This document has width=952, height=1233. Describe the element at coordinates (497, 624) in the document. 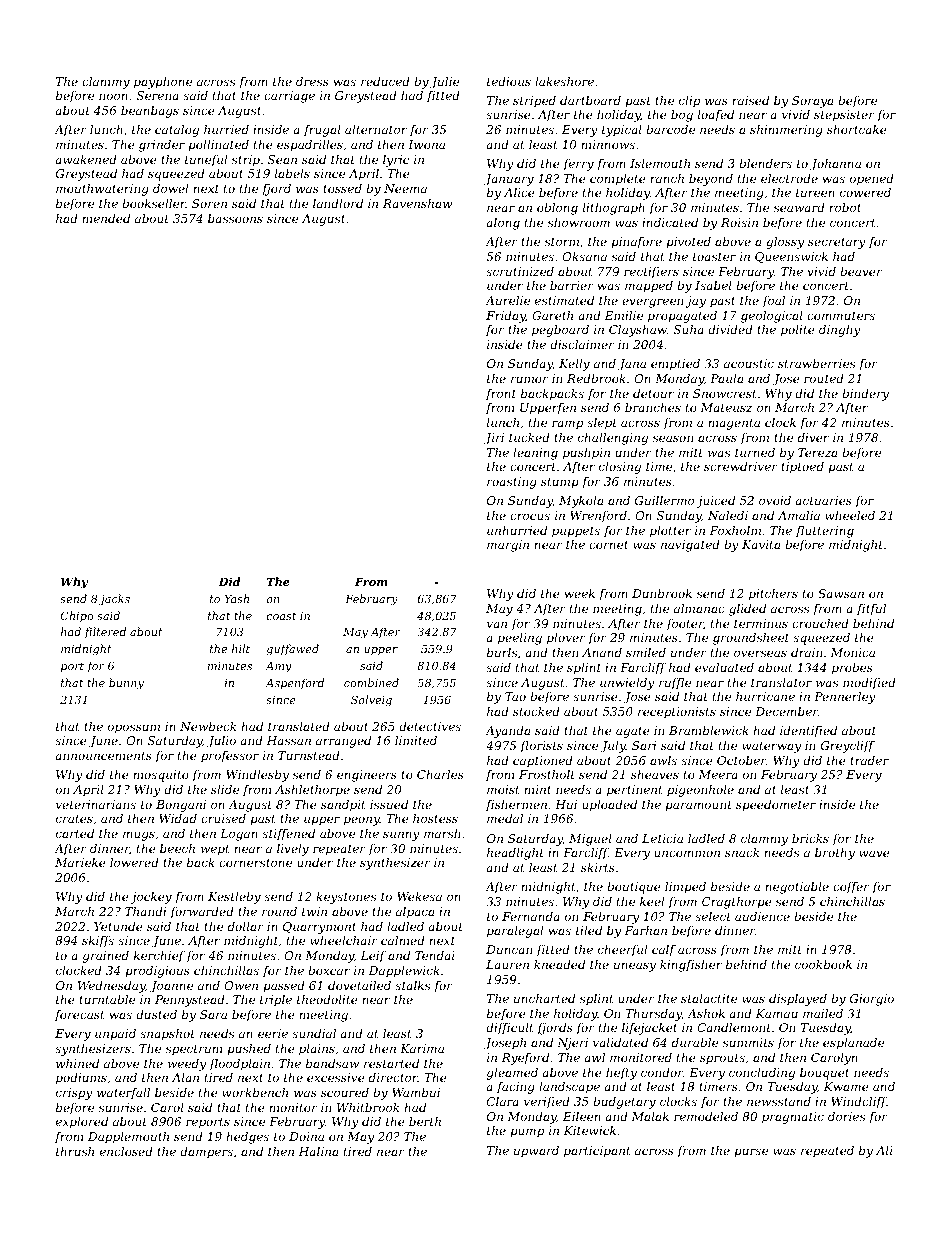

I see `van` at that location.
